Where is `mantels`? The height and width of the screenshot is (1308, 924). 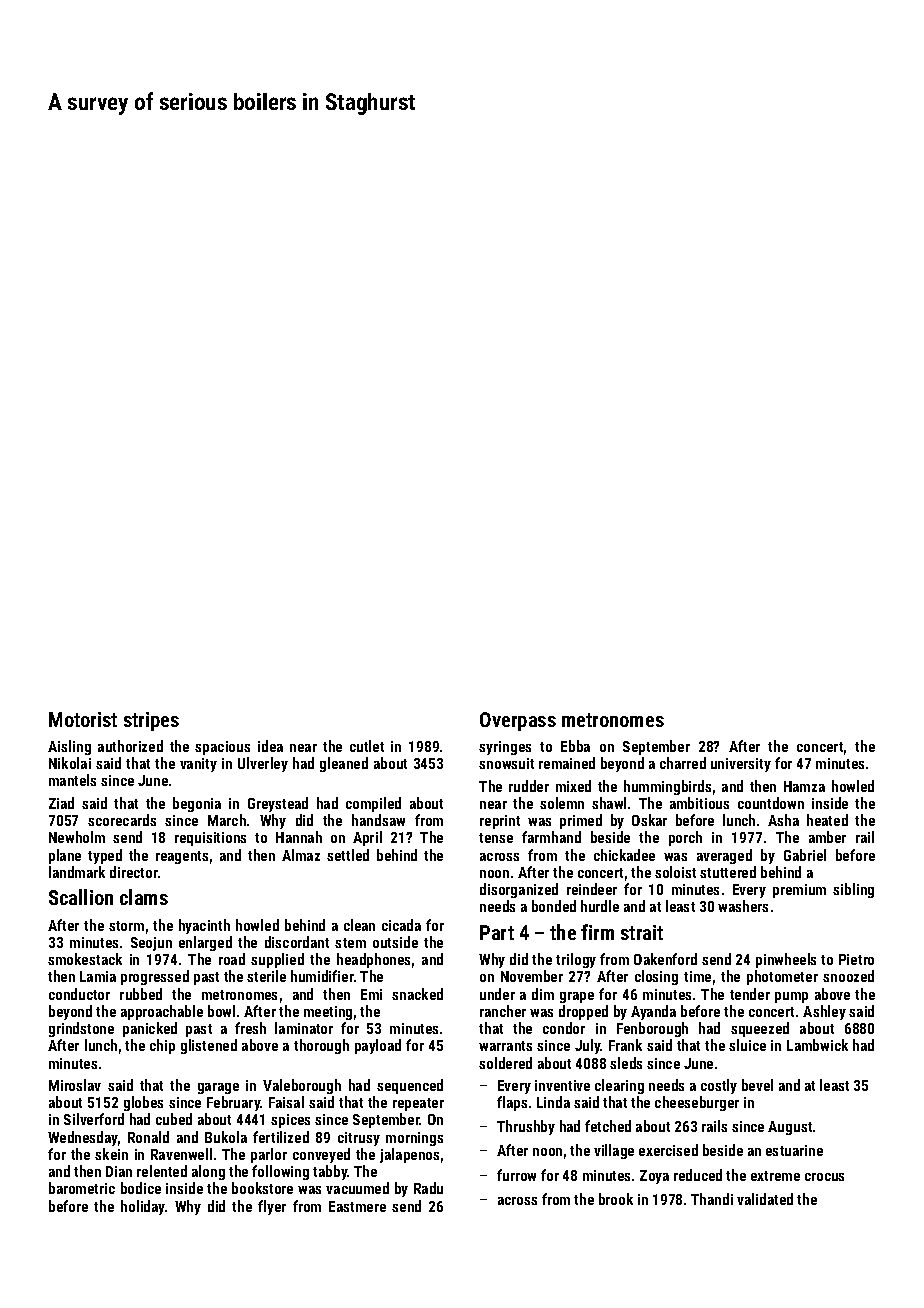 mantels is located at coordinates (72, 780).
